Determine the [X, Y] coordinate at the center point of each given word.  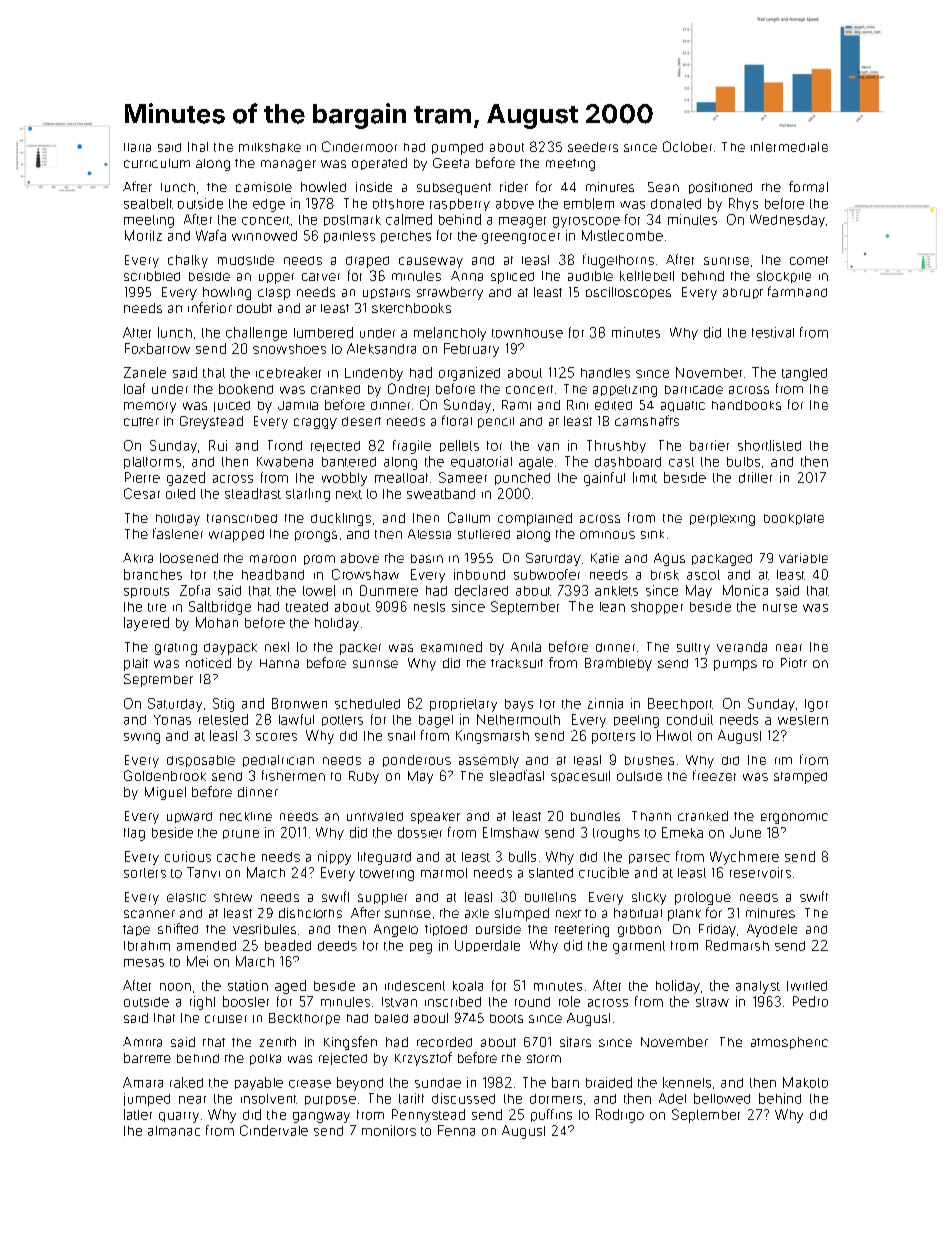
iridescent [415, 986]
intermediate [789, 147]
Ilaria [137, 147]
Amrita [142, 1042]
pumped [457, 149]
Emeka [682, 832]
